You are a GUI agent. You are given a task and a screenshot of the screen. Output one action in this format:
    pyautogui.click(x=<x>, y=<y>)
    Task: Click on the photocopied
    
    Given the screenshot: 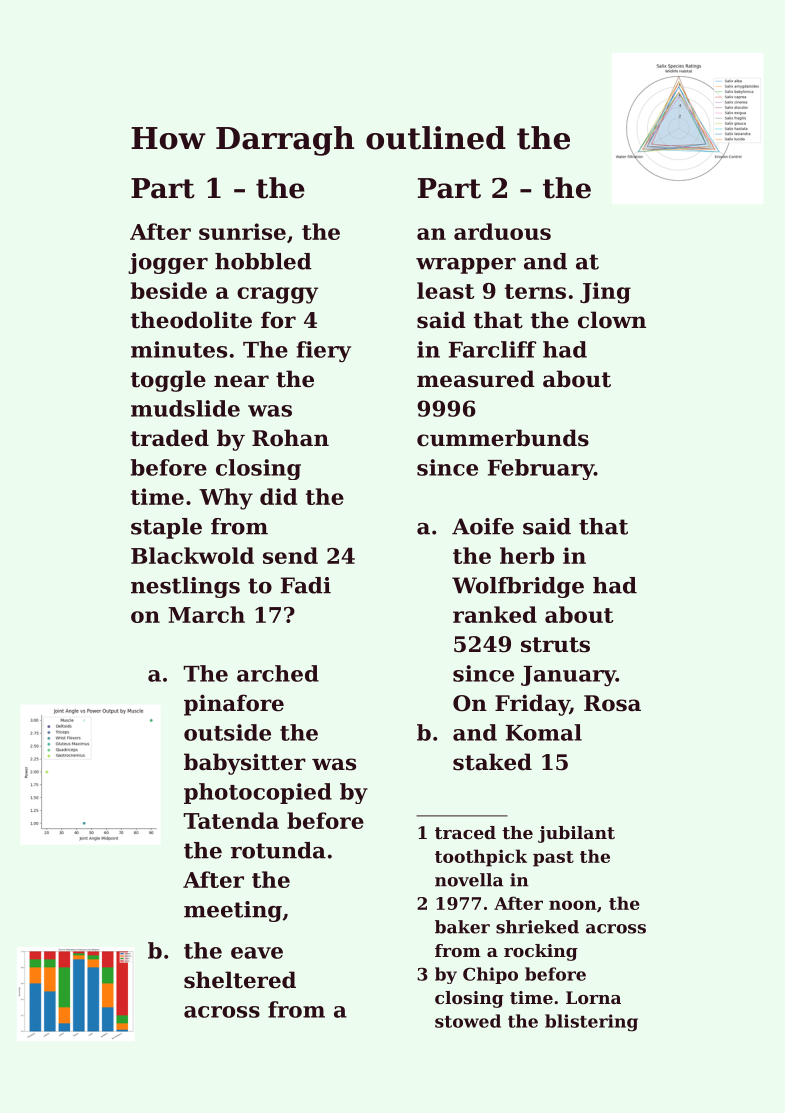 What is the action you would take?
    pyautogui.click(x=258, y=793)
